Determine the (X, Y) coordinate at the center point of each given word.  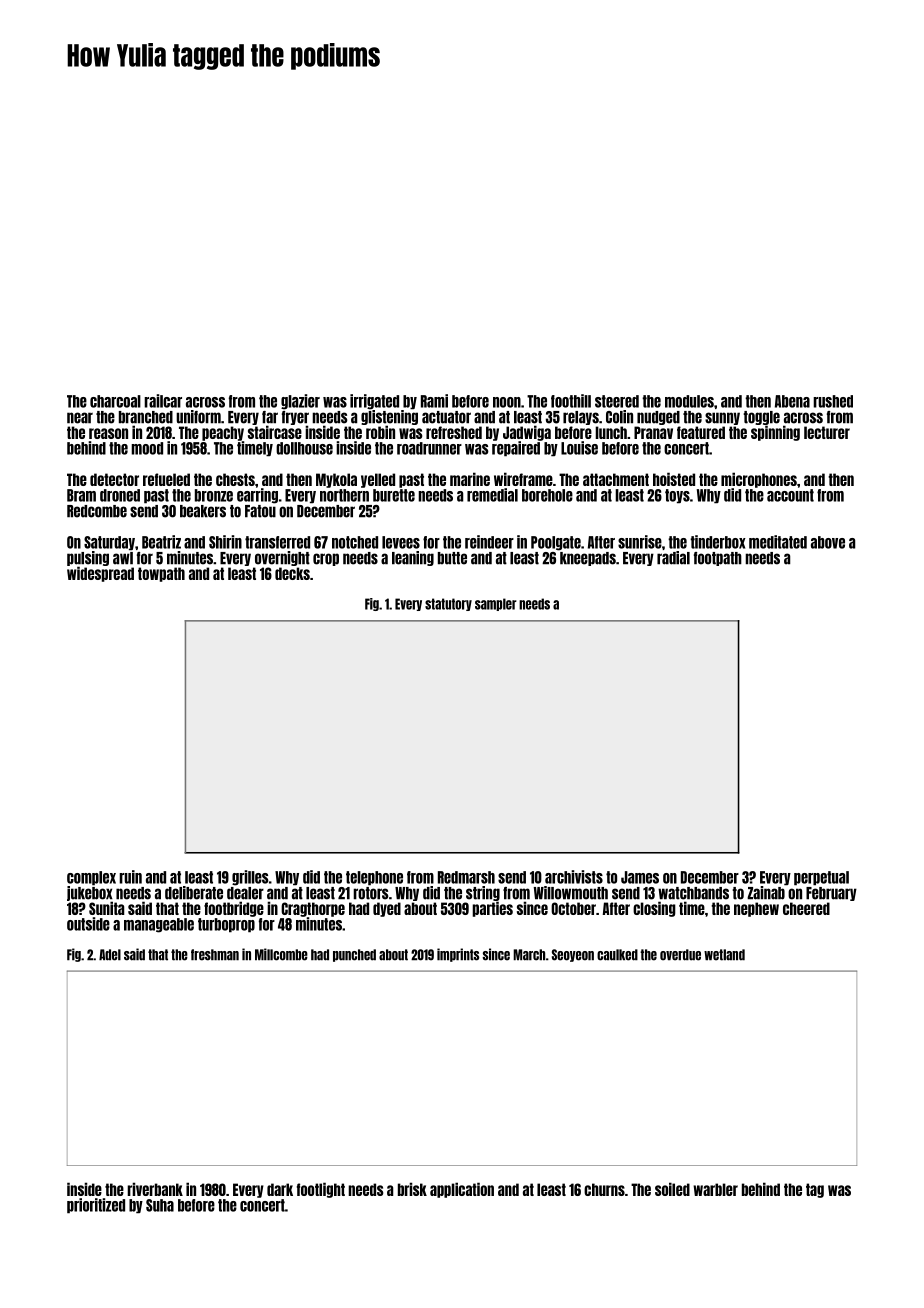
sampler (496, 604)
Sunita (106, 908)
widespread (100, 574)
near (80, 418)
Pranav (653, 432)
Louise (579, 448)
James (640, 877)
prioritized (96, 1206)
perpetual (821, 878)
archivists (574, 877)
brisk (412, 1189)
